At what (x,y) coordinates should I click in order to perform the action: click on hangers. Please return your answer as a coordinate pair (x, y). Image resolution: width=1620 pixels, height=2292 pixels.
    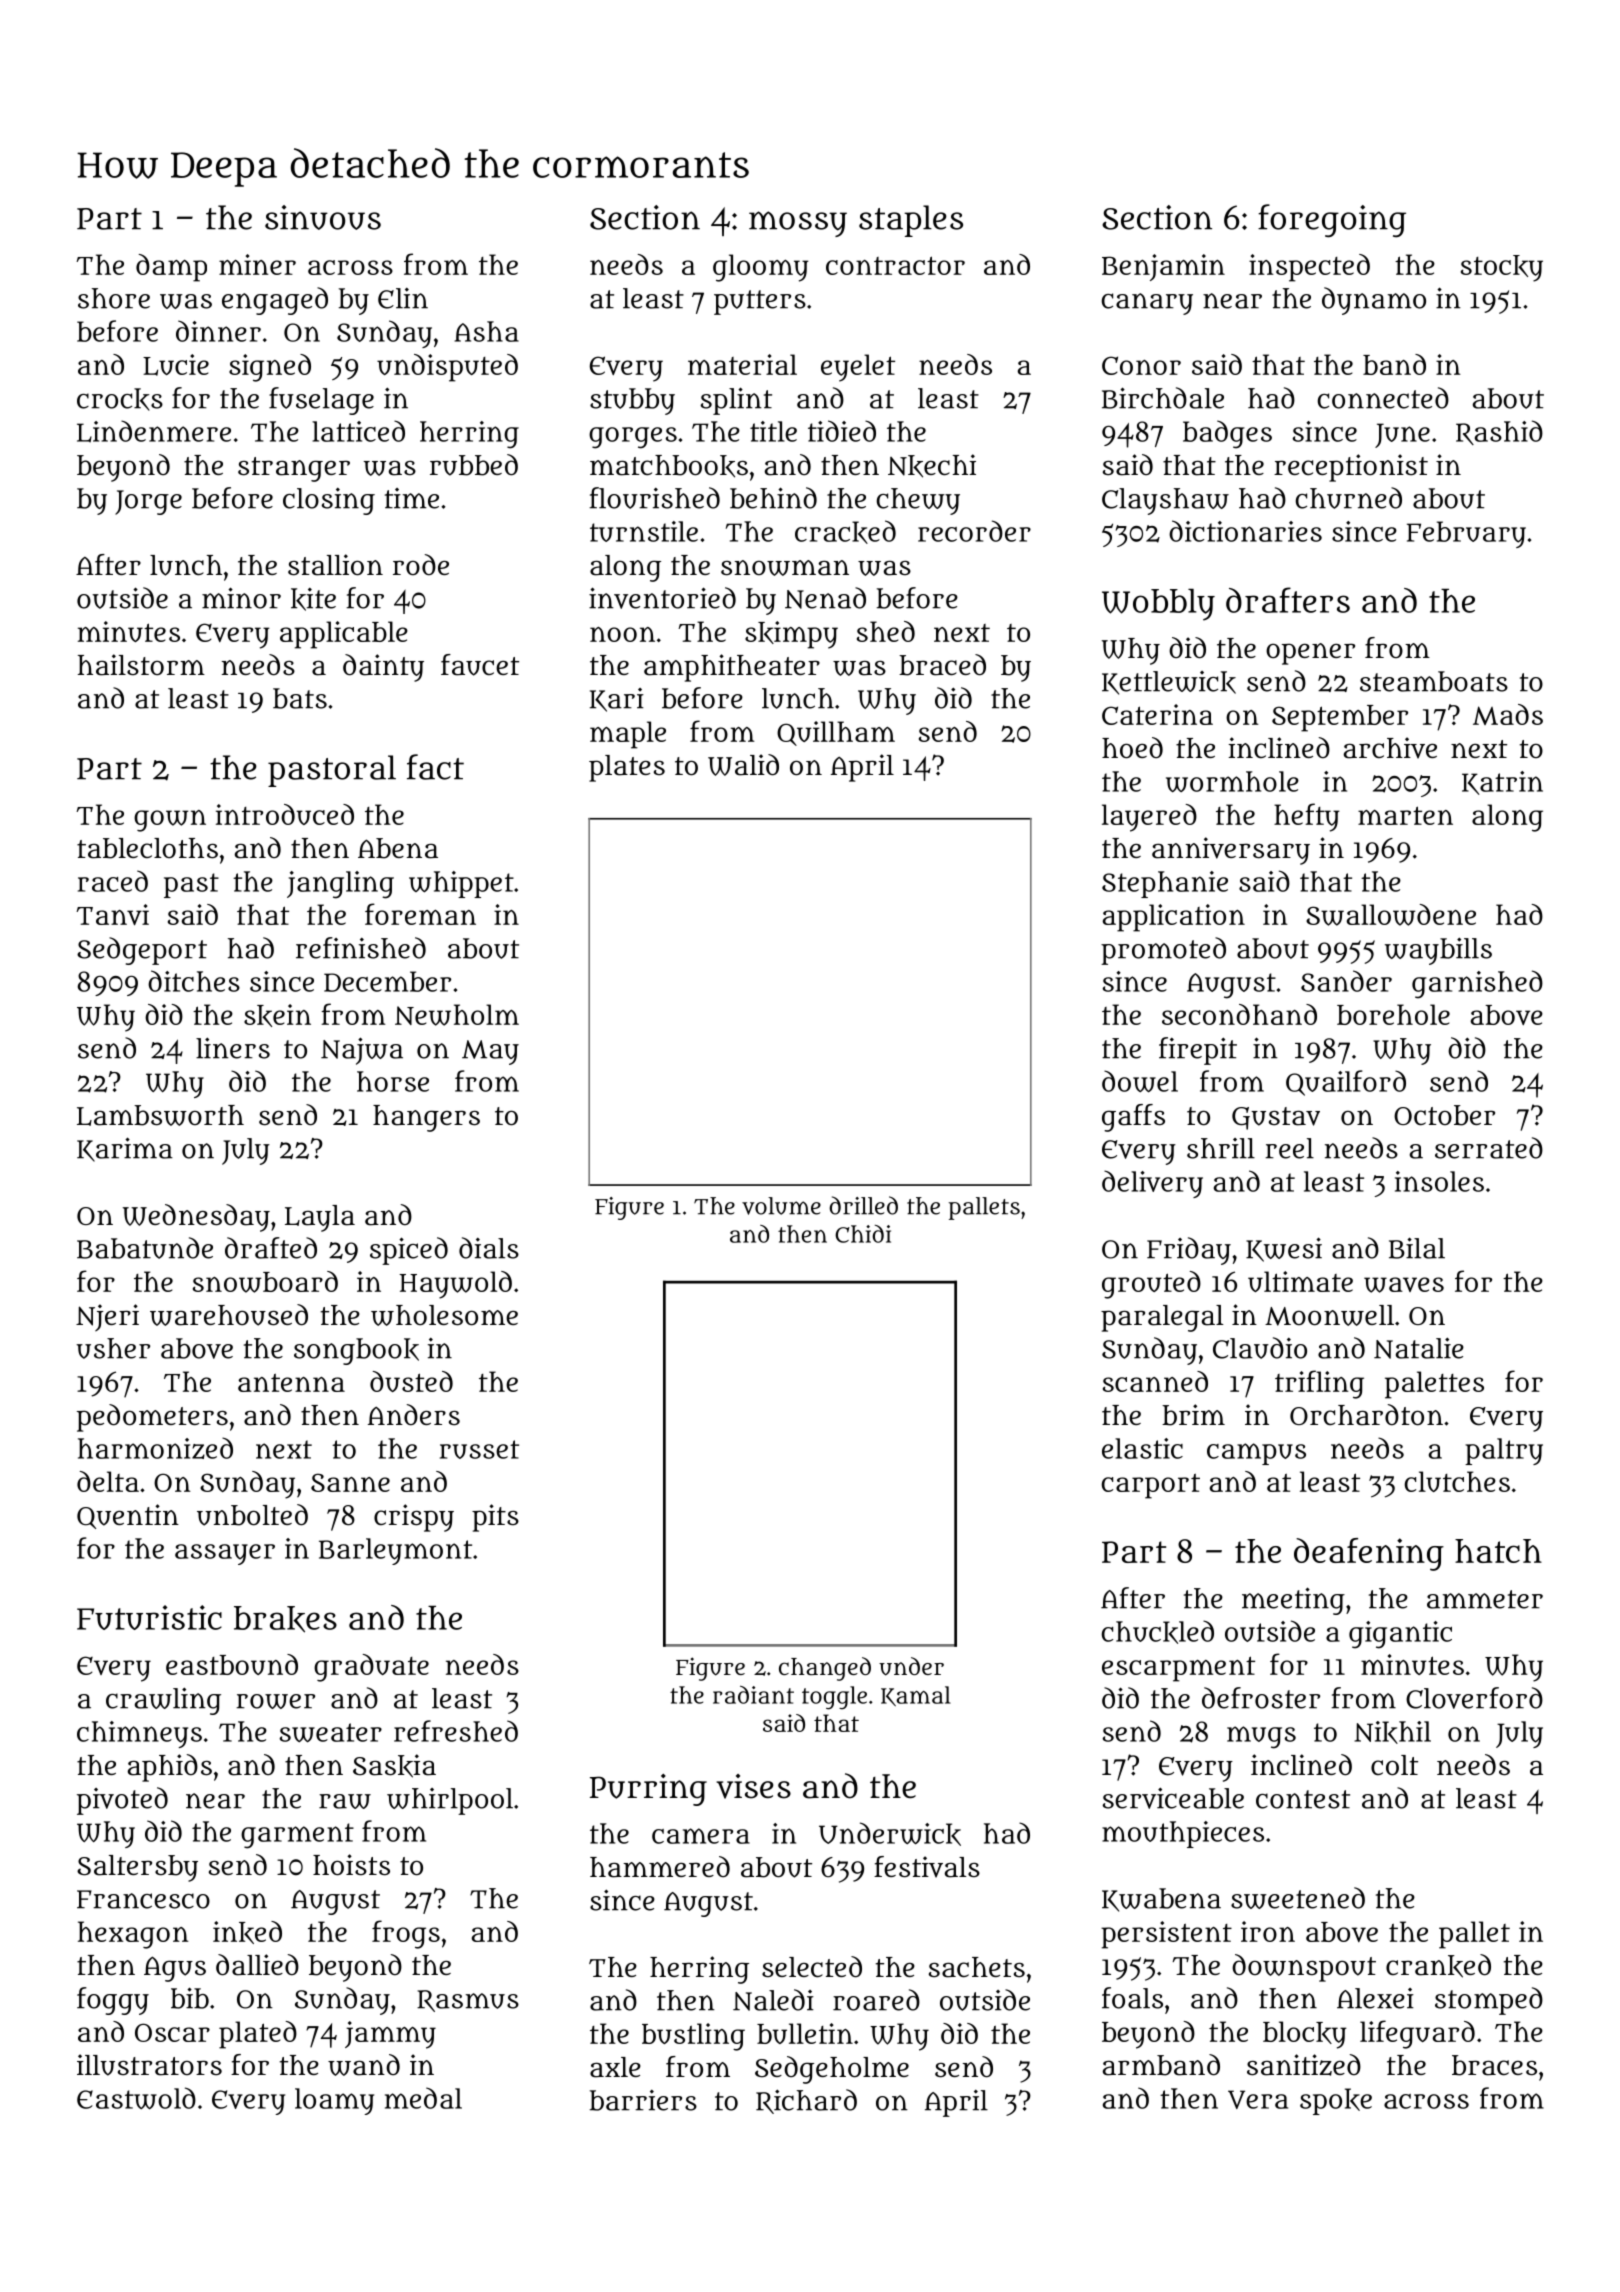
    Looking at the image, I should click on (426, 1118).
